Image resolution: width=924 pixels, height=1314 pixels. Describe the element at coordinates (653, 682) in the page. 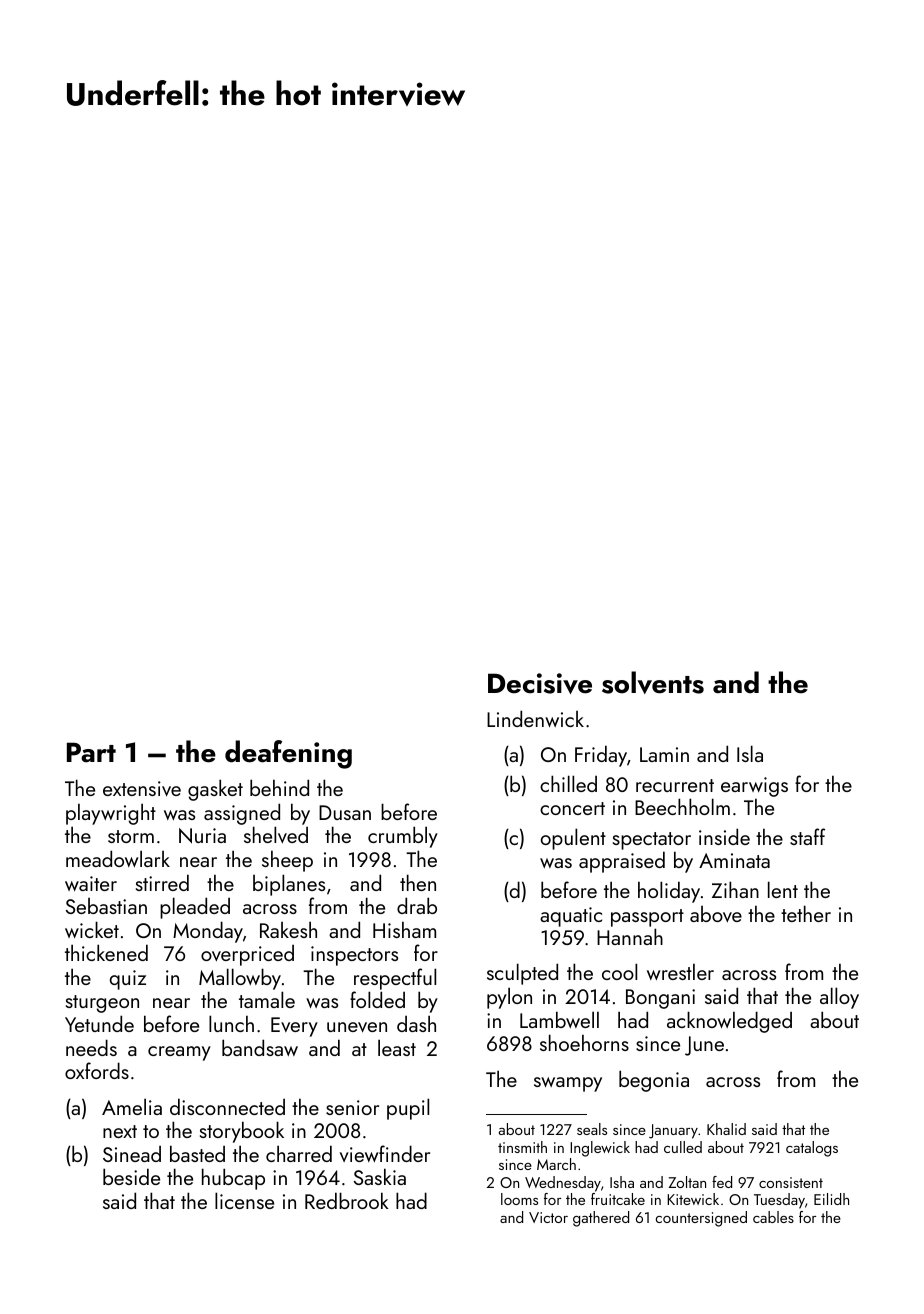

I see `solvents` at that location.
